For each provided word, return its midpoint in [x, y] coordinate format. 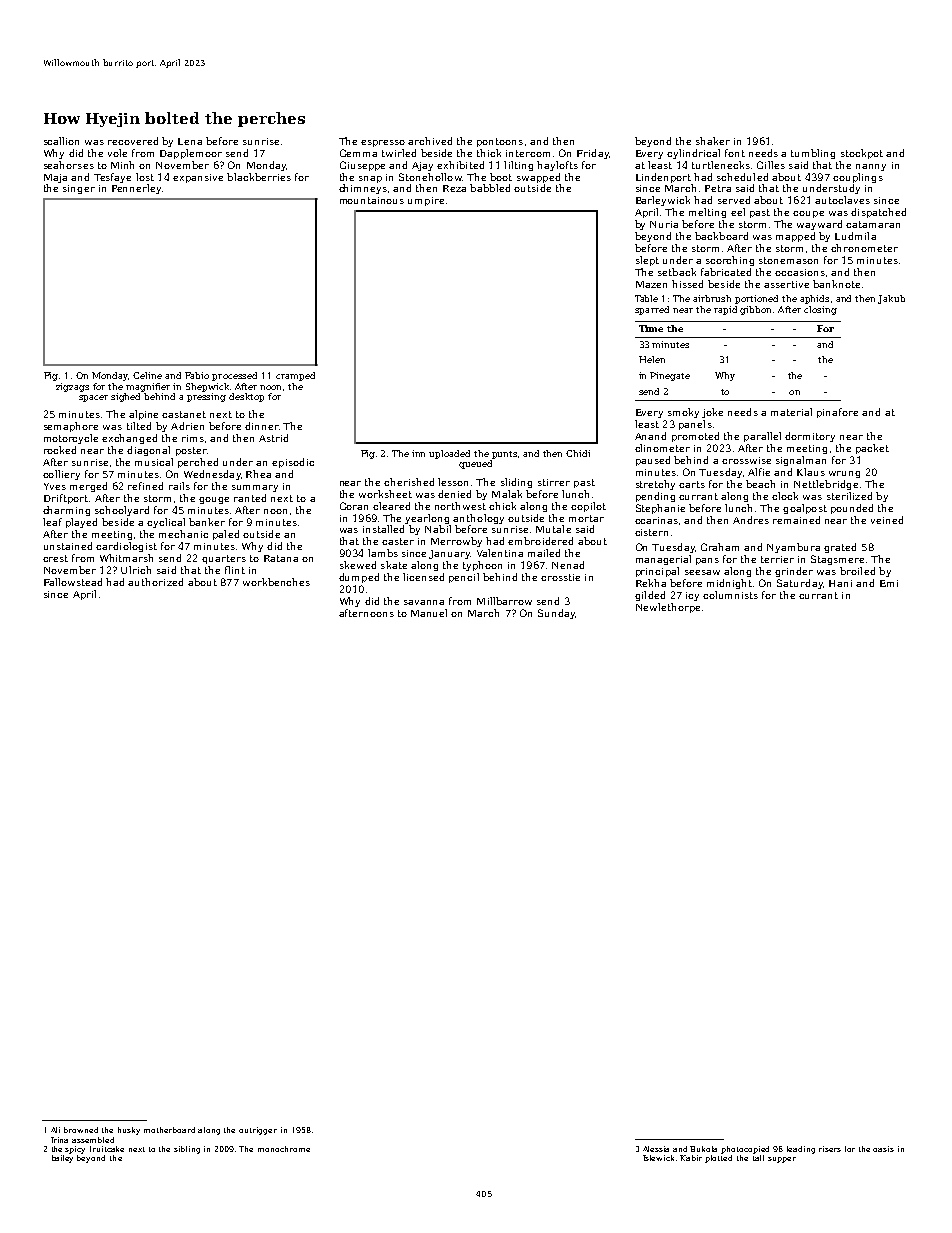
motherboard [169, 1130]
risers [830, 1149]
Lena [190, 141]
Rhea [258, 474]
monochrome [284, 1149]
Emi [889, 583]
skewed [358, 565]
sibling [187, 1150]
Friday [593, 154]
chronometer [864, 248]
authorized [155, 582]
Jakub [891, 299]
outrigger [258, 1131]
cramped [295, 376]
